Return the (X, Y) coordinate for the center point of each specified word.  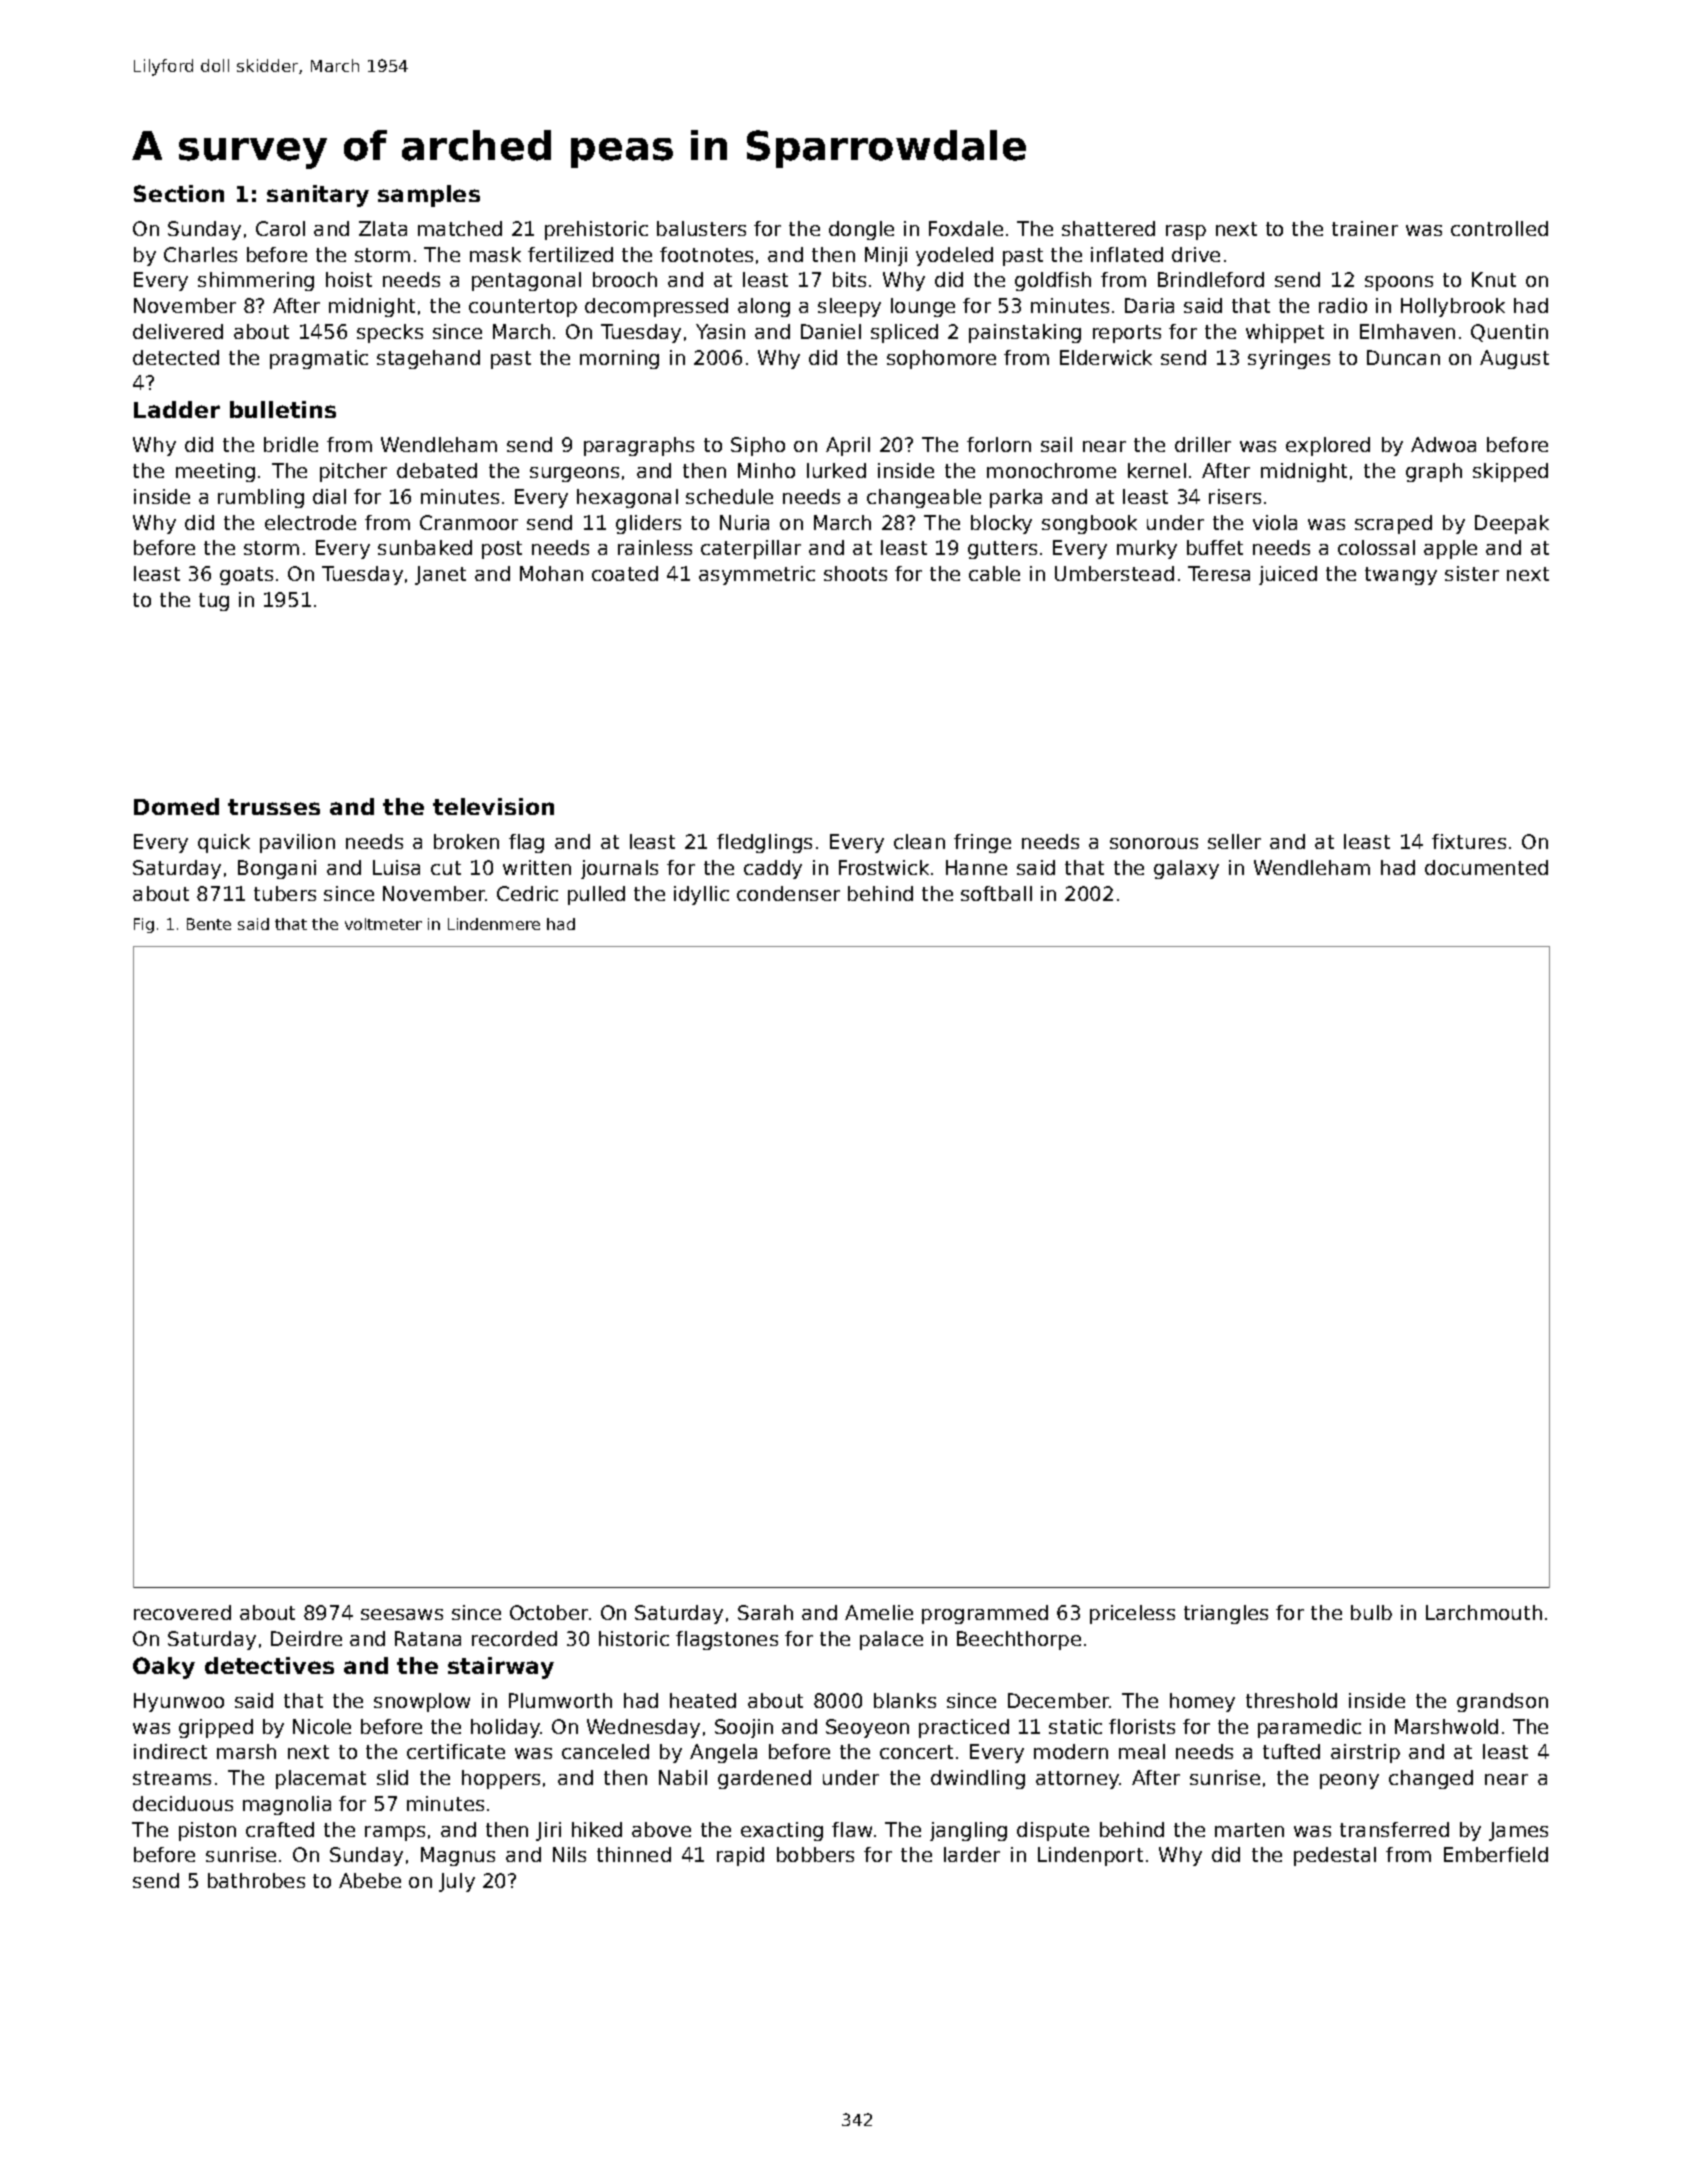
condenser (788, 893)
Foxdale (966, 228)
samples (429, 196)
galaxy (1186, 869)
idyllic (701, 895)
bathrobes (256, 1880)
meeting (215, 472)
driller (1203, 444)
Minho (766, 470)
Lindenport (1090, 1856)
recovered (182, 1612)
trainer (1365, 228)
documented (1486, 867)
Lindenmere (494, 924)
